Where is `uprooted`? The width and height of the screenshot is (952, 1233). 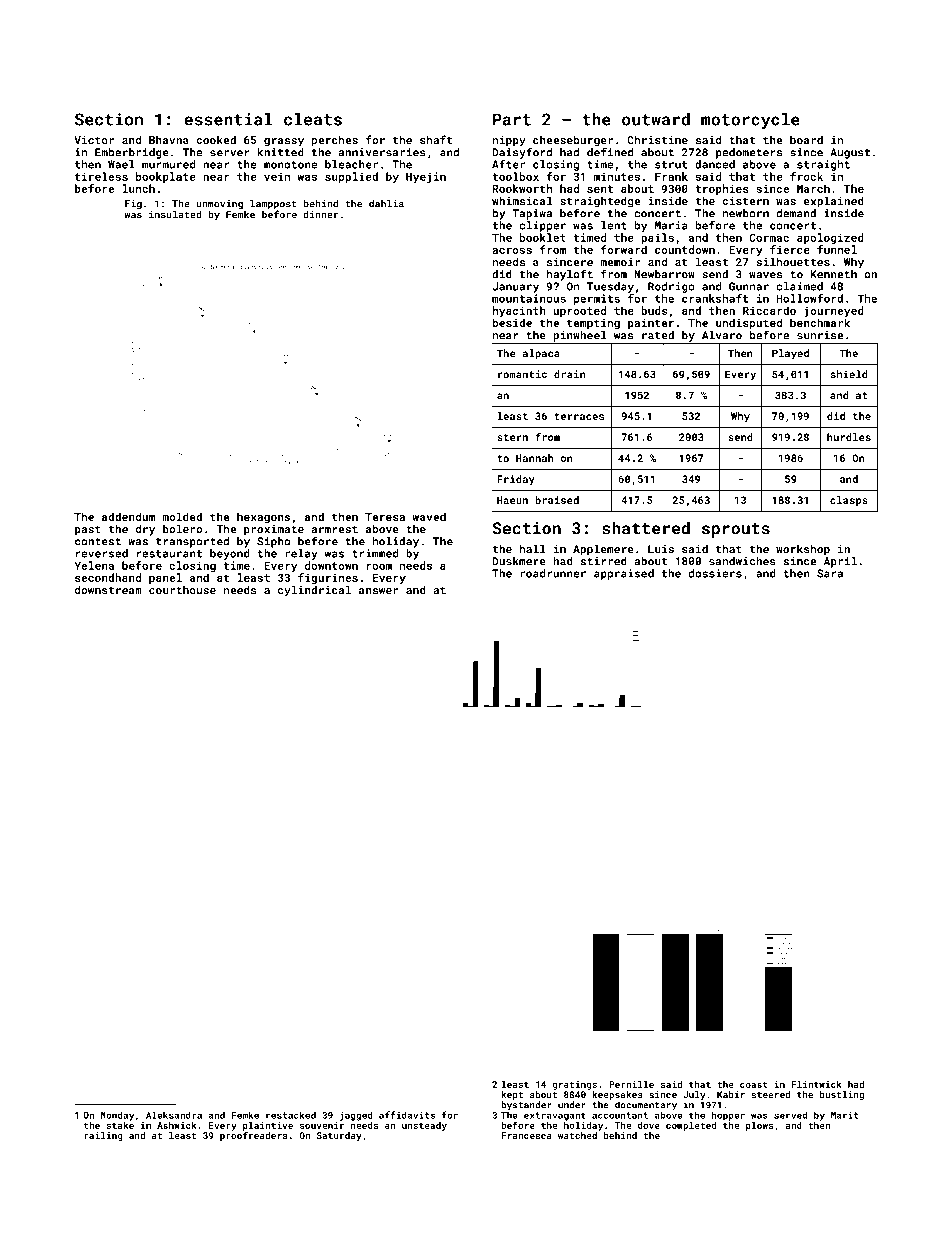
uprooted is located at coordinates (579, 311).
